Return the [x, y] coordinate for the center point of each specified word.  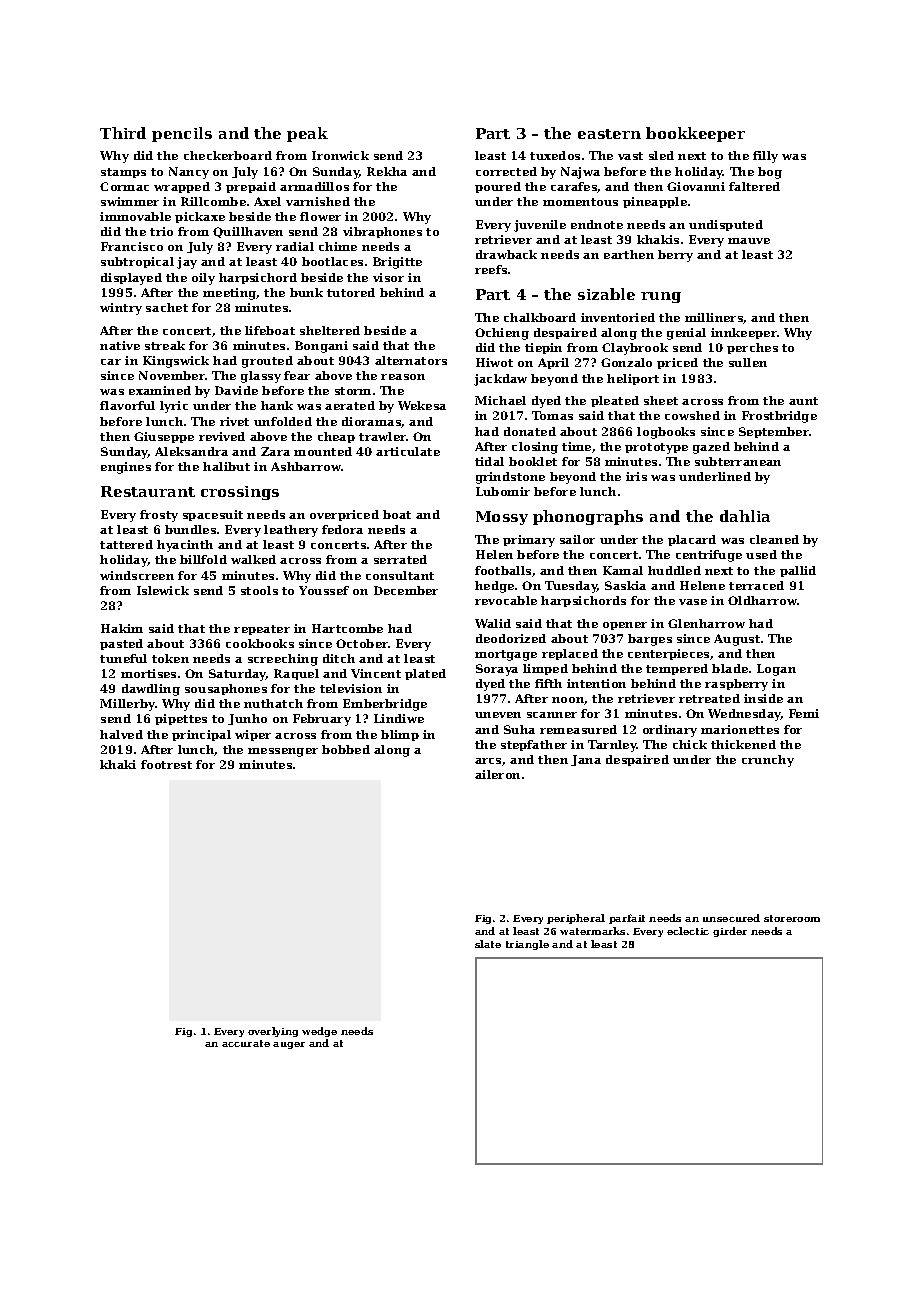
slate [488, 944]
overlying [273, 1032]
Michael [500, 400]
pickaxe [200, 217]
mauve [749, 241]
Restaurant [148, 491]
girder [730, 932]
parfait [627, 919]
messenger [283, 752]
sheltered [330, 330]
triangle [527, 945]
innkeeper [744, 333]
